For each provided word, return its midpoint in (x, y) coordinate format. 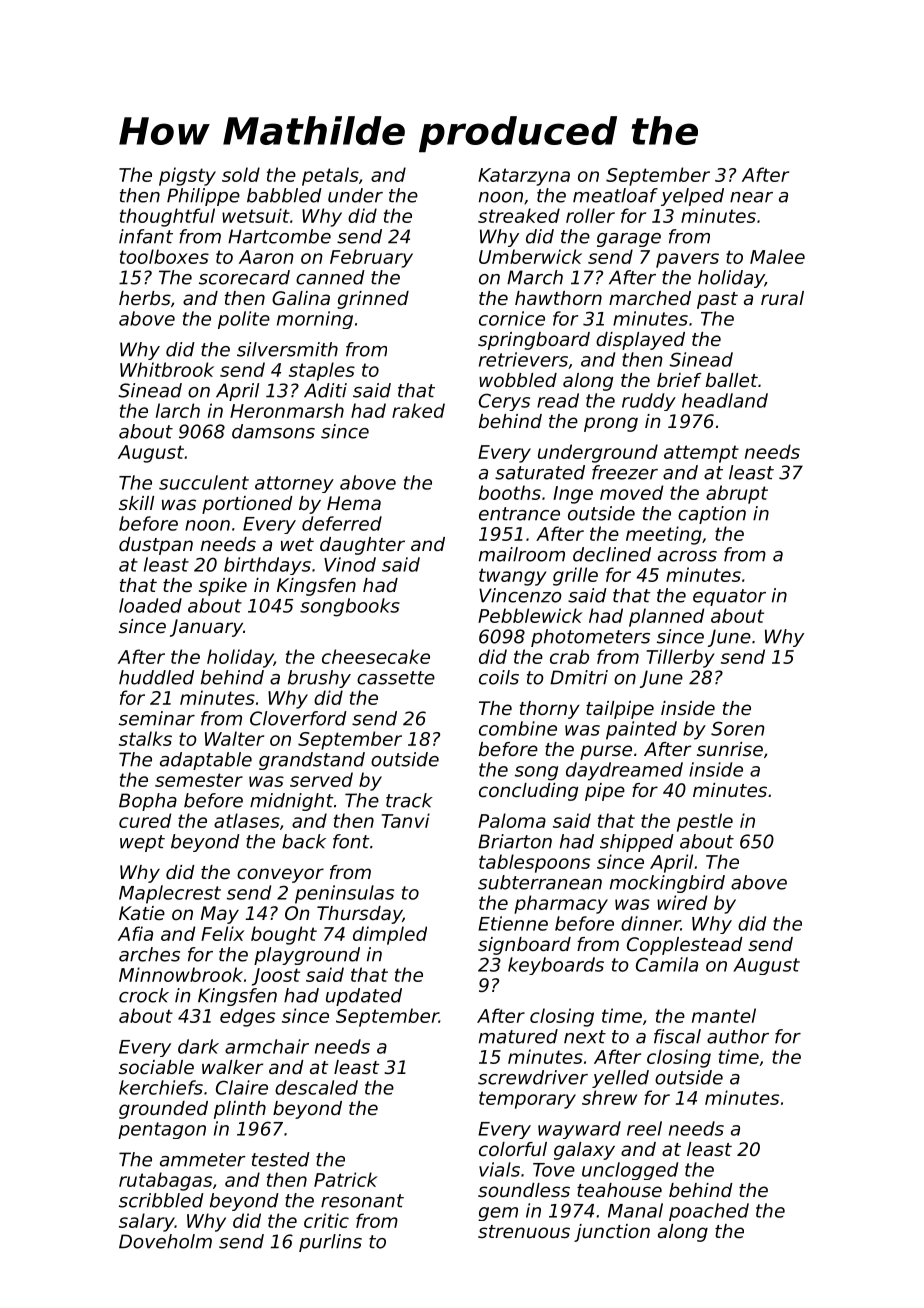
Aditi (325, 390)
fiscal (677, 1036)
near (751, 197)
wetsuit (256, 215)
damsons (273, 431)
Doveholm (165, 1241)
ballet (732, 380)
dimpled (390, 935)
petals (330, 176)
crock (144, 995)
